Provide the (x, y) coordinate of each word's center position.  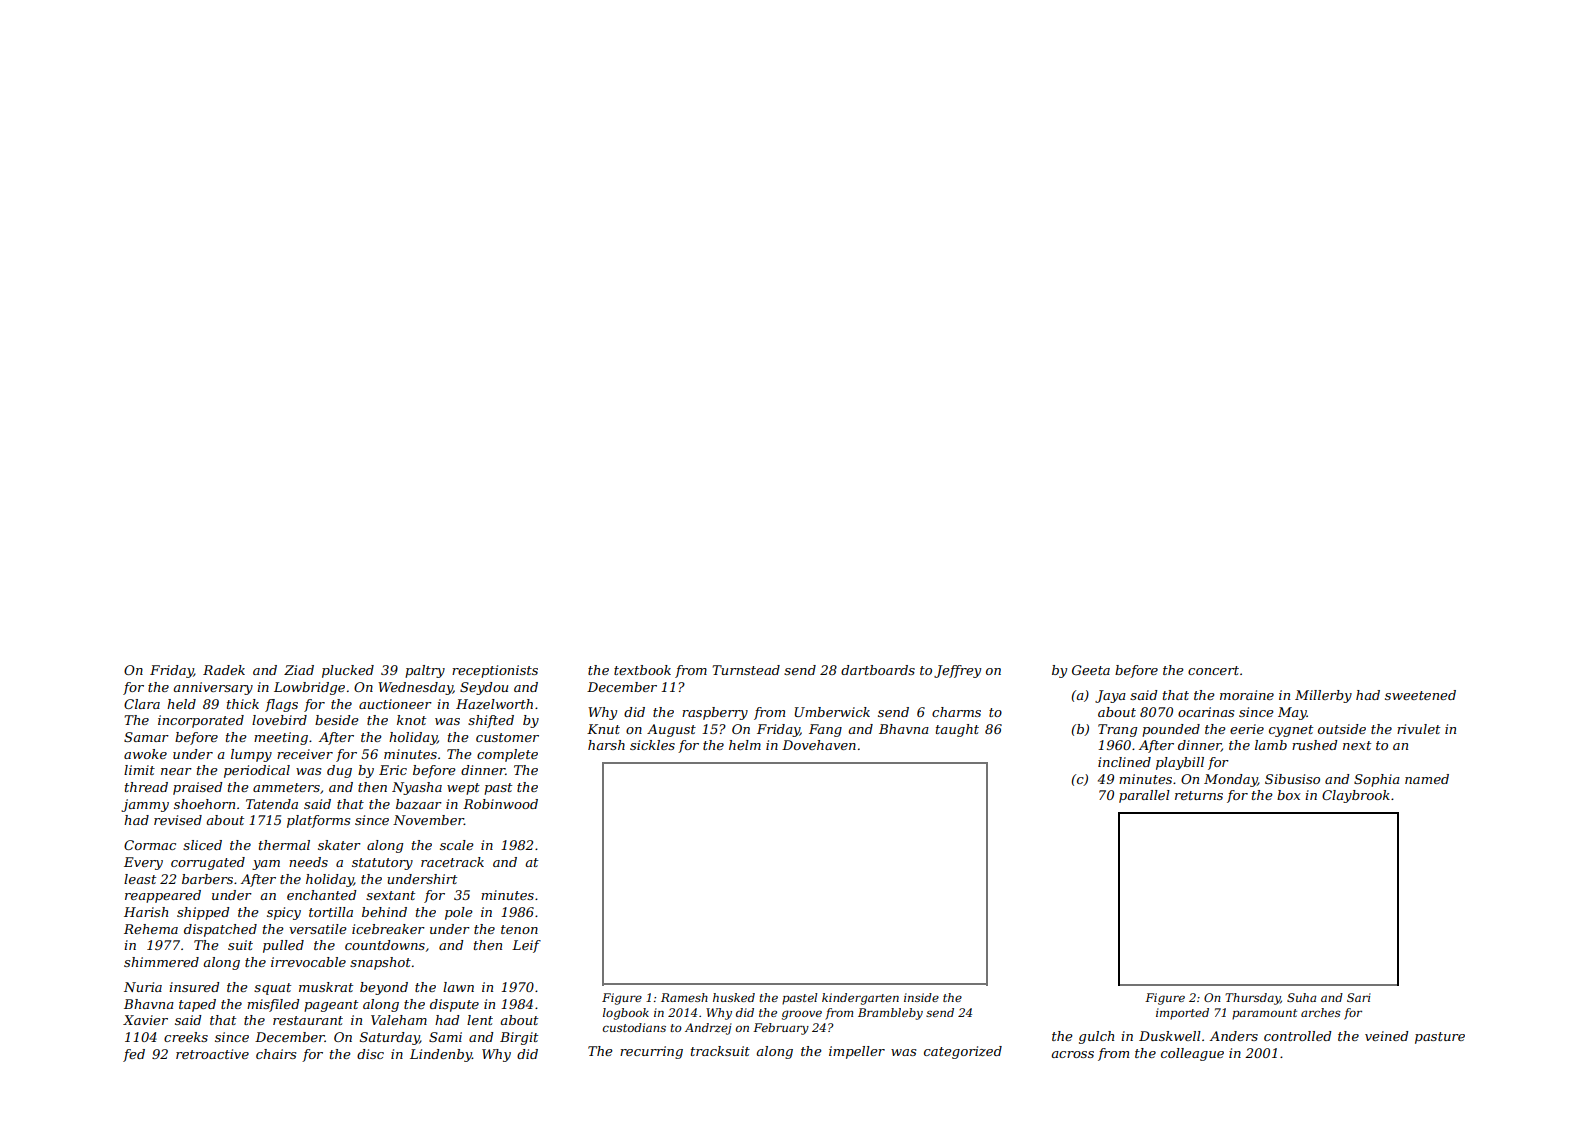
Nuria (143, 987)
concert (1213, 670)
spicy (284, 913)
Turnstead (746, 670)
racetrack (452, 862)
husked (734, 997)
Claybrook (1356, 796)
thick (243, 704)
